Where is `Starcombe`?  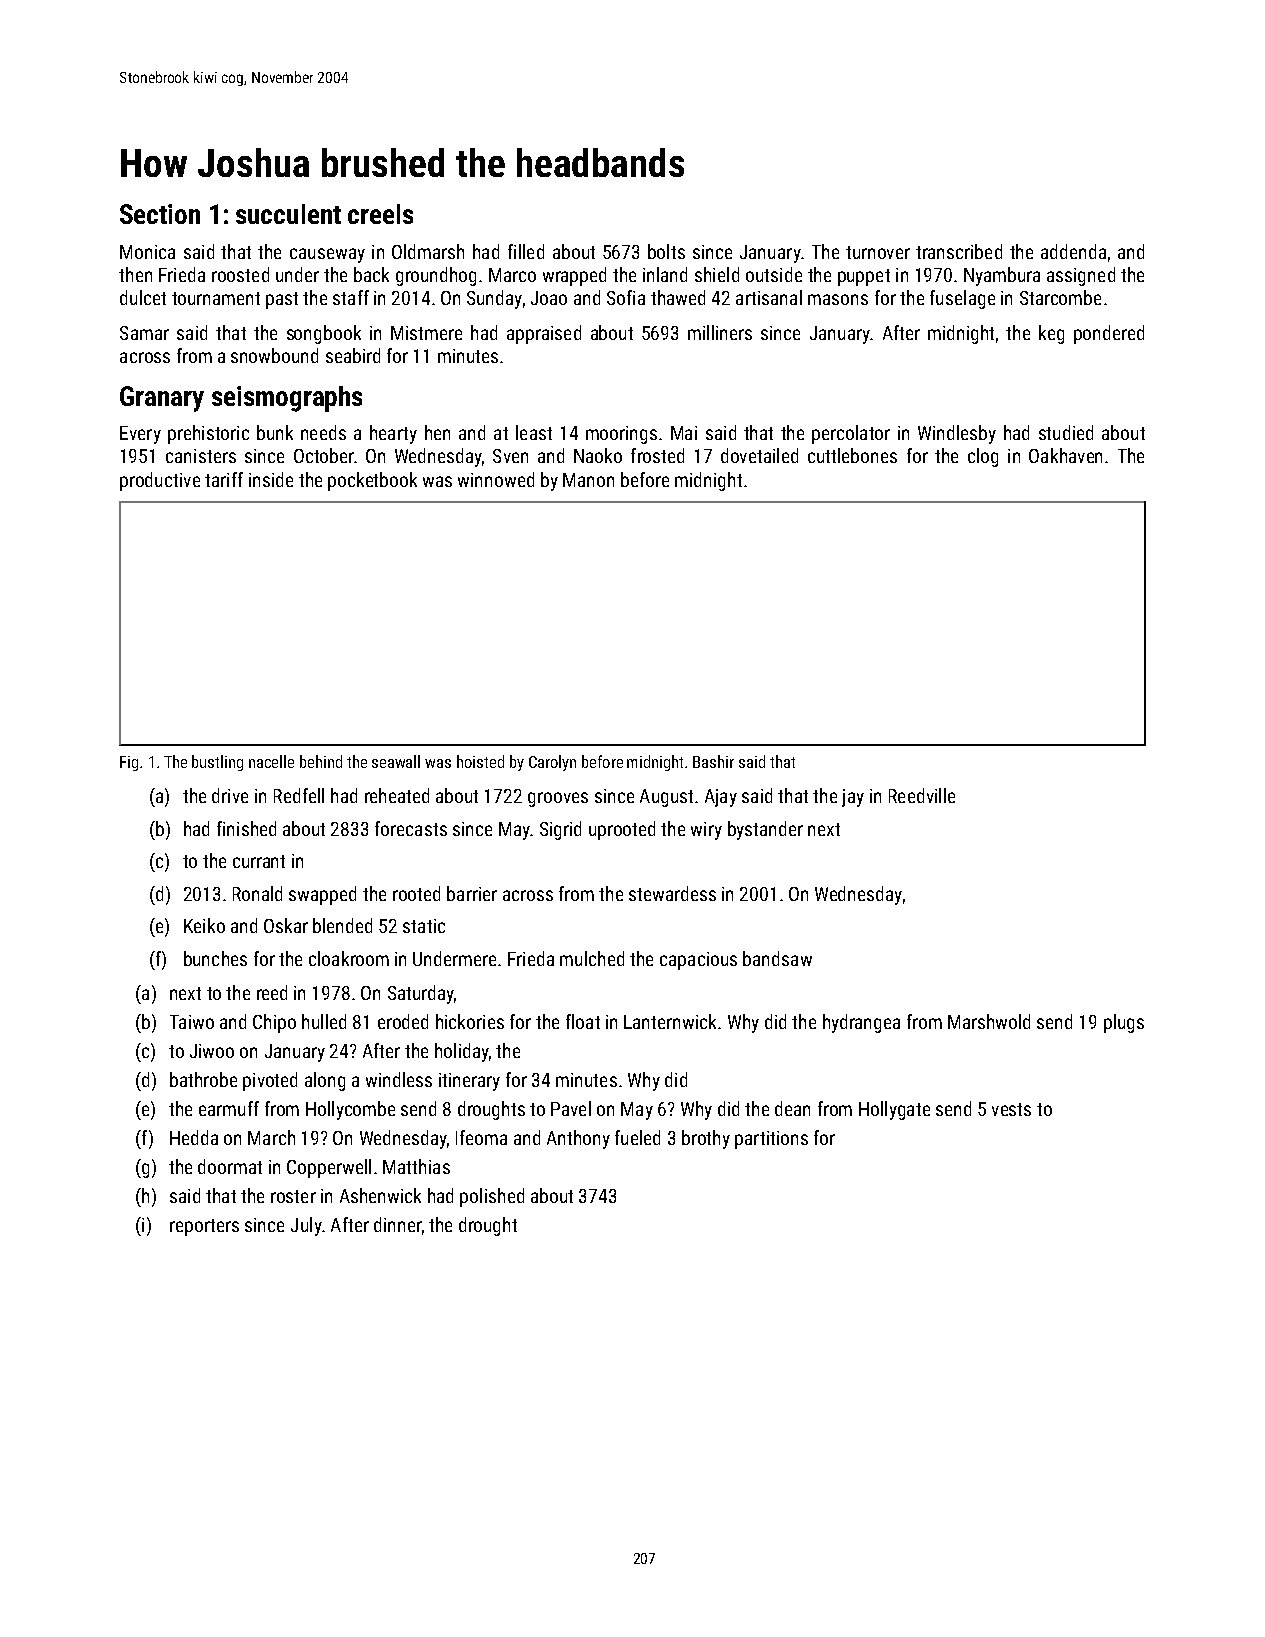
Starcombe is located at coordinates (1060, 297).
